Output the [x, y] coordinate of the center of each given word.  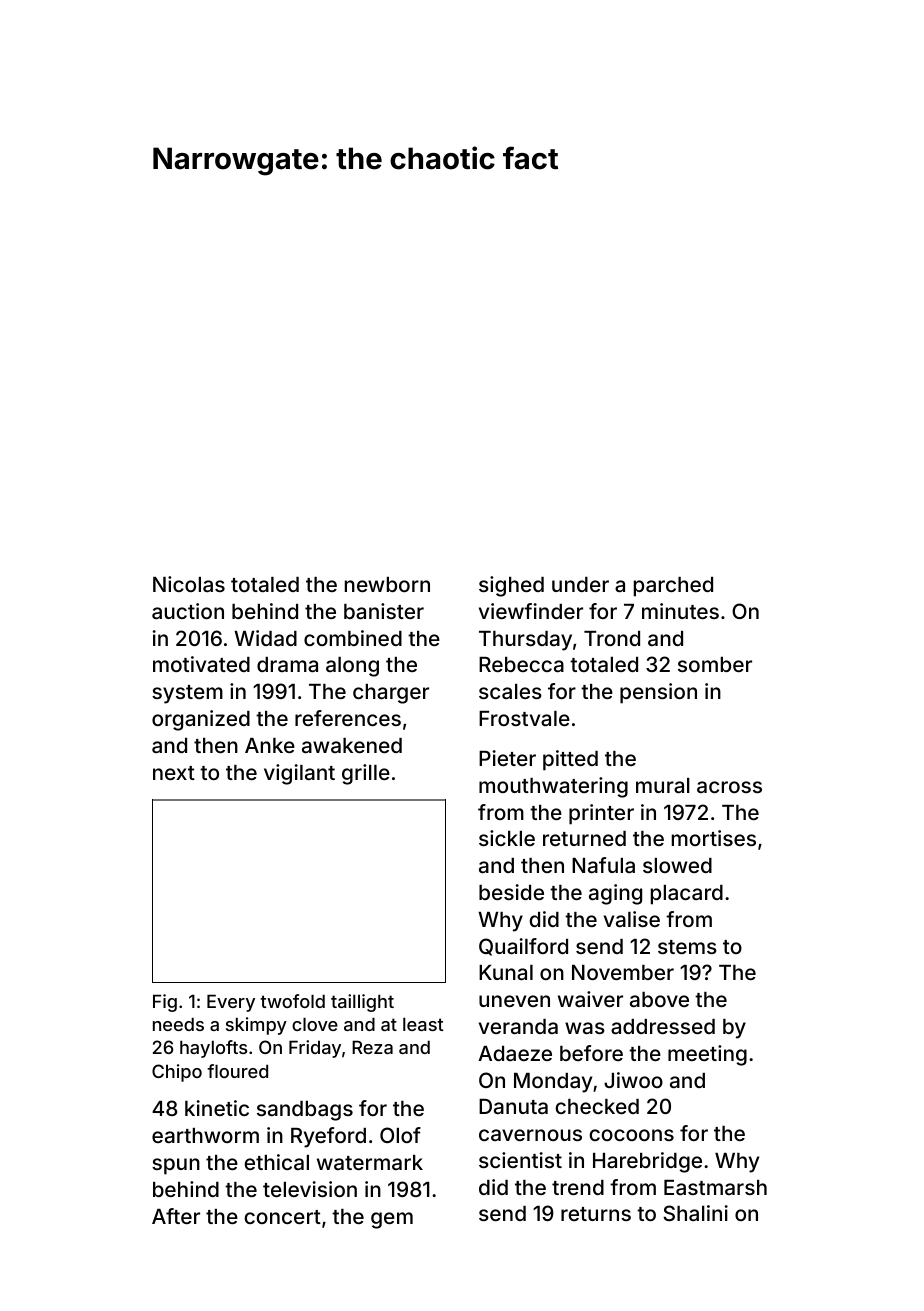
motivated [201, 664]
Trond [612, 638]
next [174, 773]
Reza [372, 1047]
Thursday [525, 641]
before [591, 1053]
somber [715, 664]
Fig [165, 1003]
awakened [352, 745]
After [176, 1216]
